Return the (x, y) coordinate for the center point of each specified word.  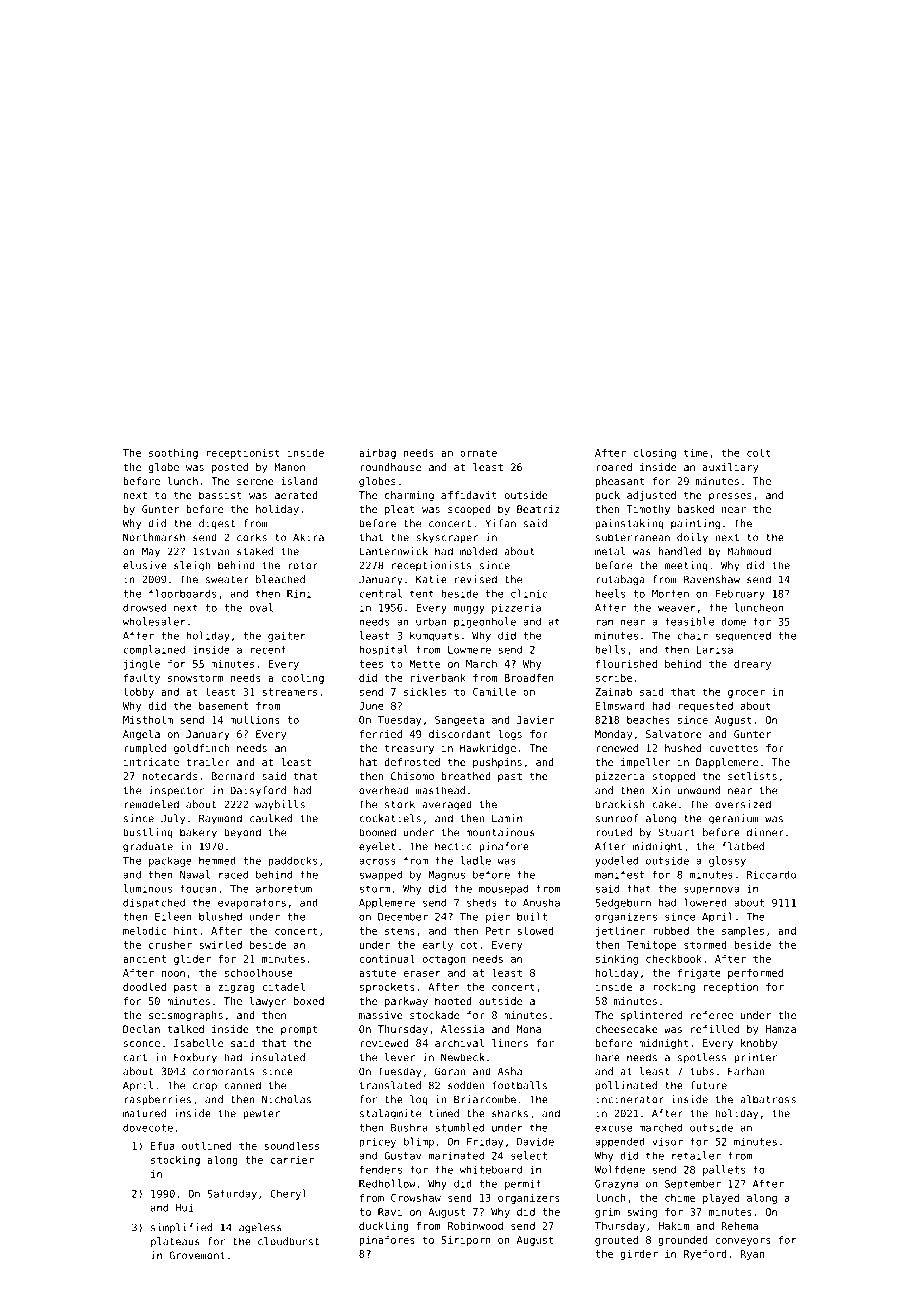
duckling (384, 1226)
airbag (377, 454)
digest (217, 524)
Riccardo (771, 874)
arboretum (284, 888)
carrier (292, 1160)
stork (400, 804)
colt (759, 452)
